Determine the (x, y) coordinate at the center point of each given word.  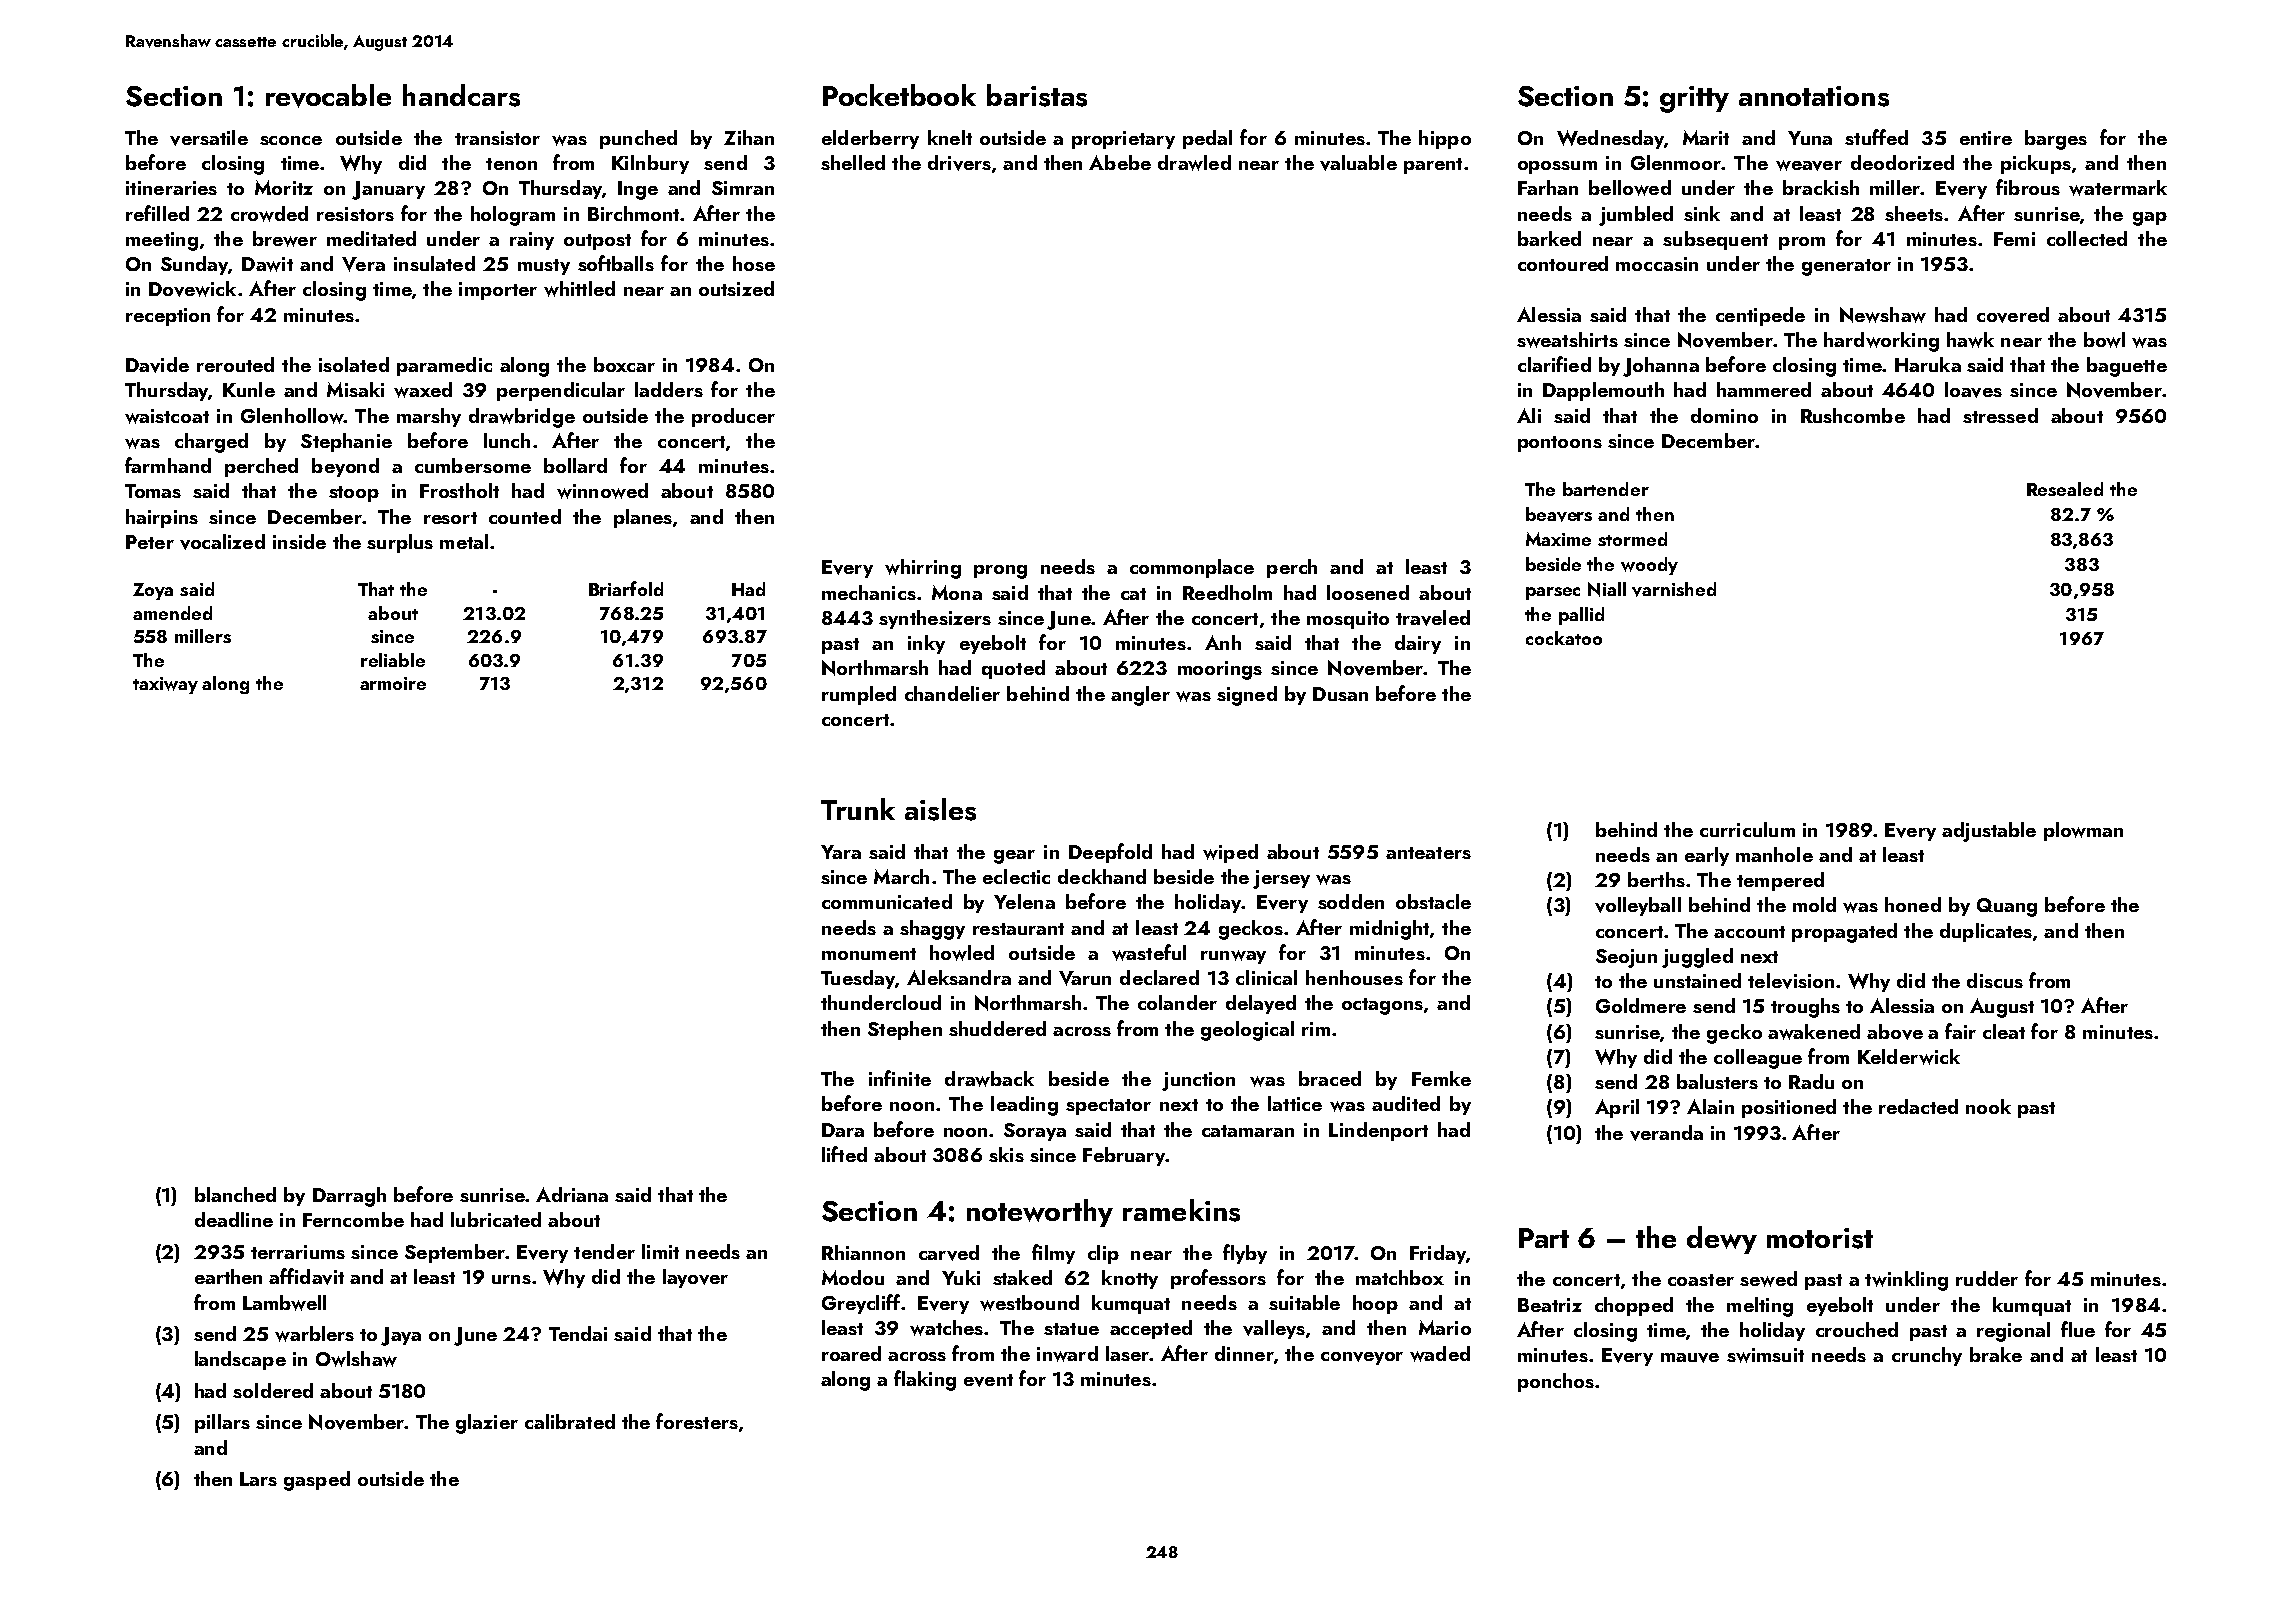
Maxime (1558, 539)
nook (1988, 1106)
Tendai (578, 1333)
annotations (1814, 96)
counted (525, 516)
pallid (1581, 616)
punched (638, 139)
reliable (393, 660)
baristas (1037, 95)
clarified (1554, 364)
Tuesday (858, 979)
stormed (1632, 539)
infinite (900, 1078)
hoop (1375, 1304)
